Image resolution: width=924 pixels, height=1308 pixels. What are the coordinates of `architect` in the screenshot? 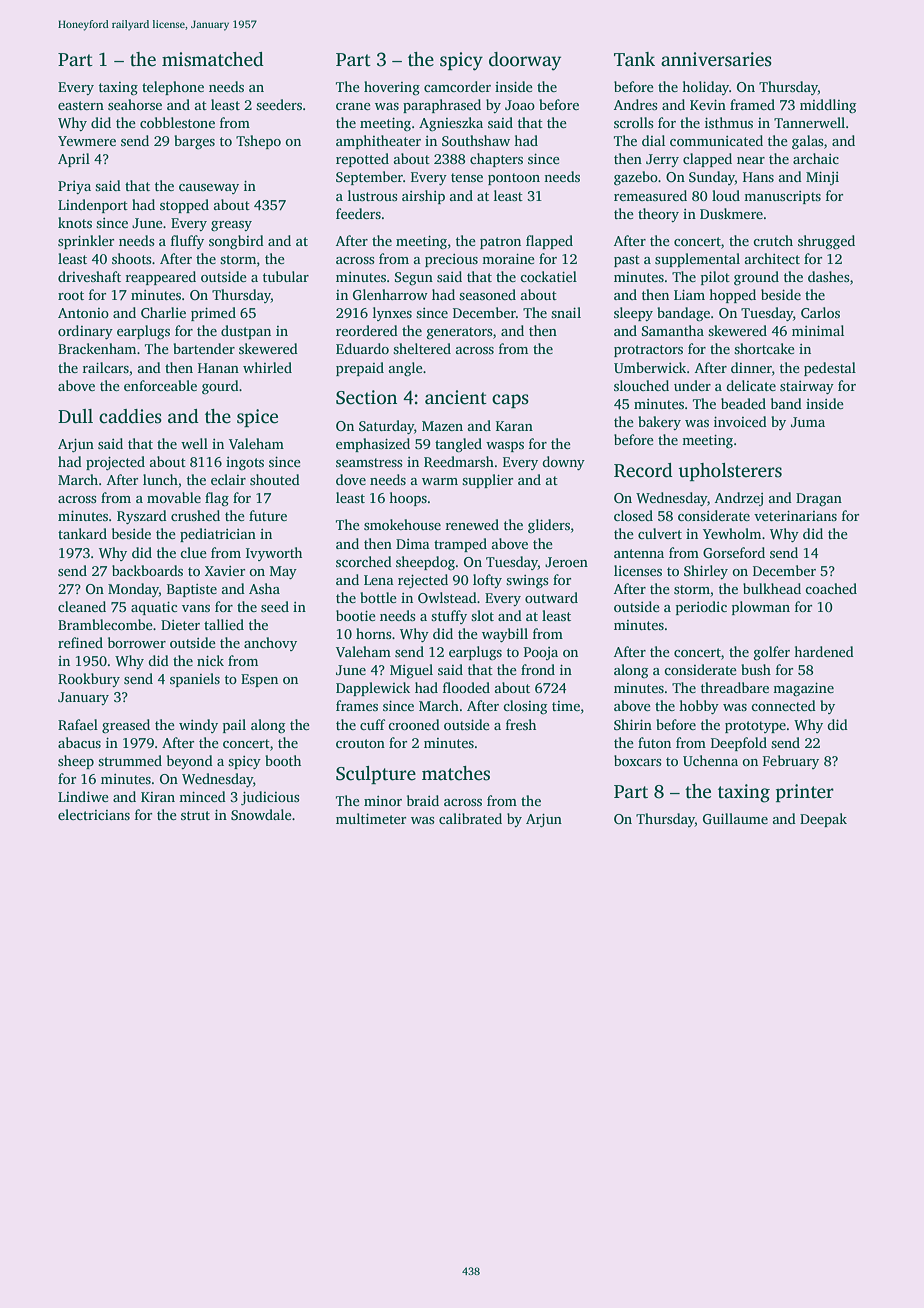 It's located at (772, 258).
